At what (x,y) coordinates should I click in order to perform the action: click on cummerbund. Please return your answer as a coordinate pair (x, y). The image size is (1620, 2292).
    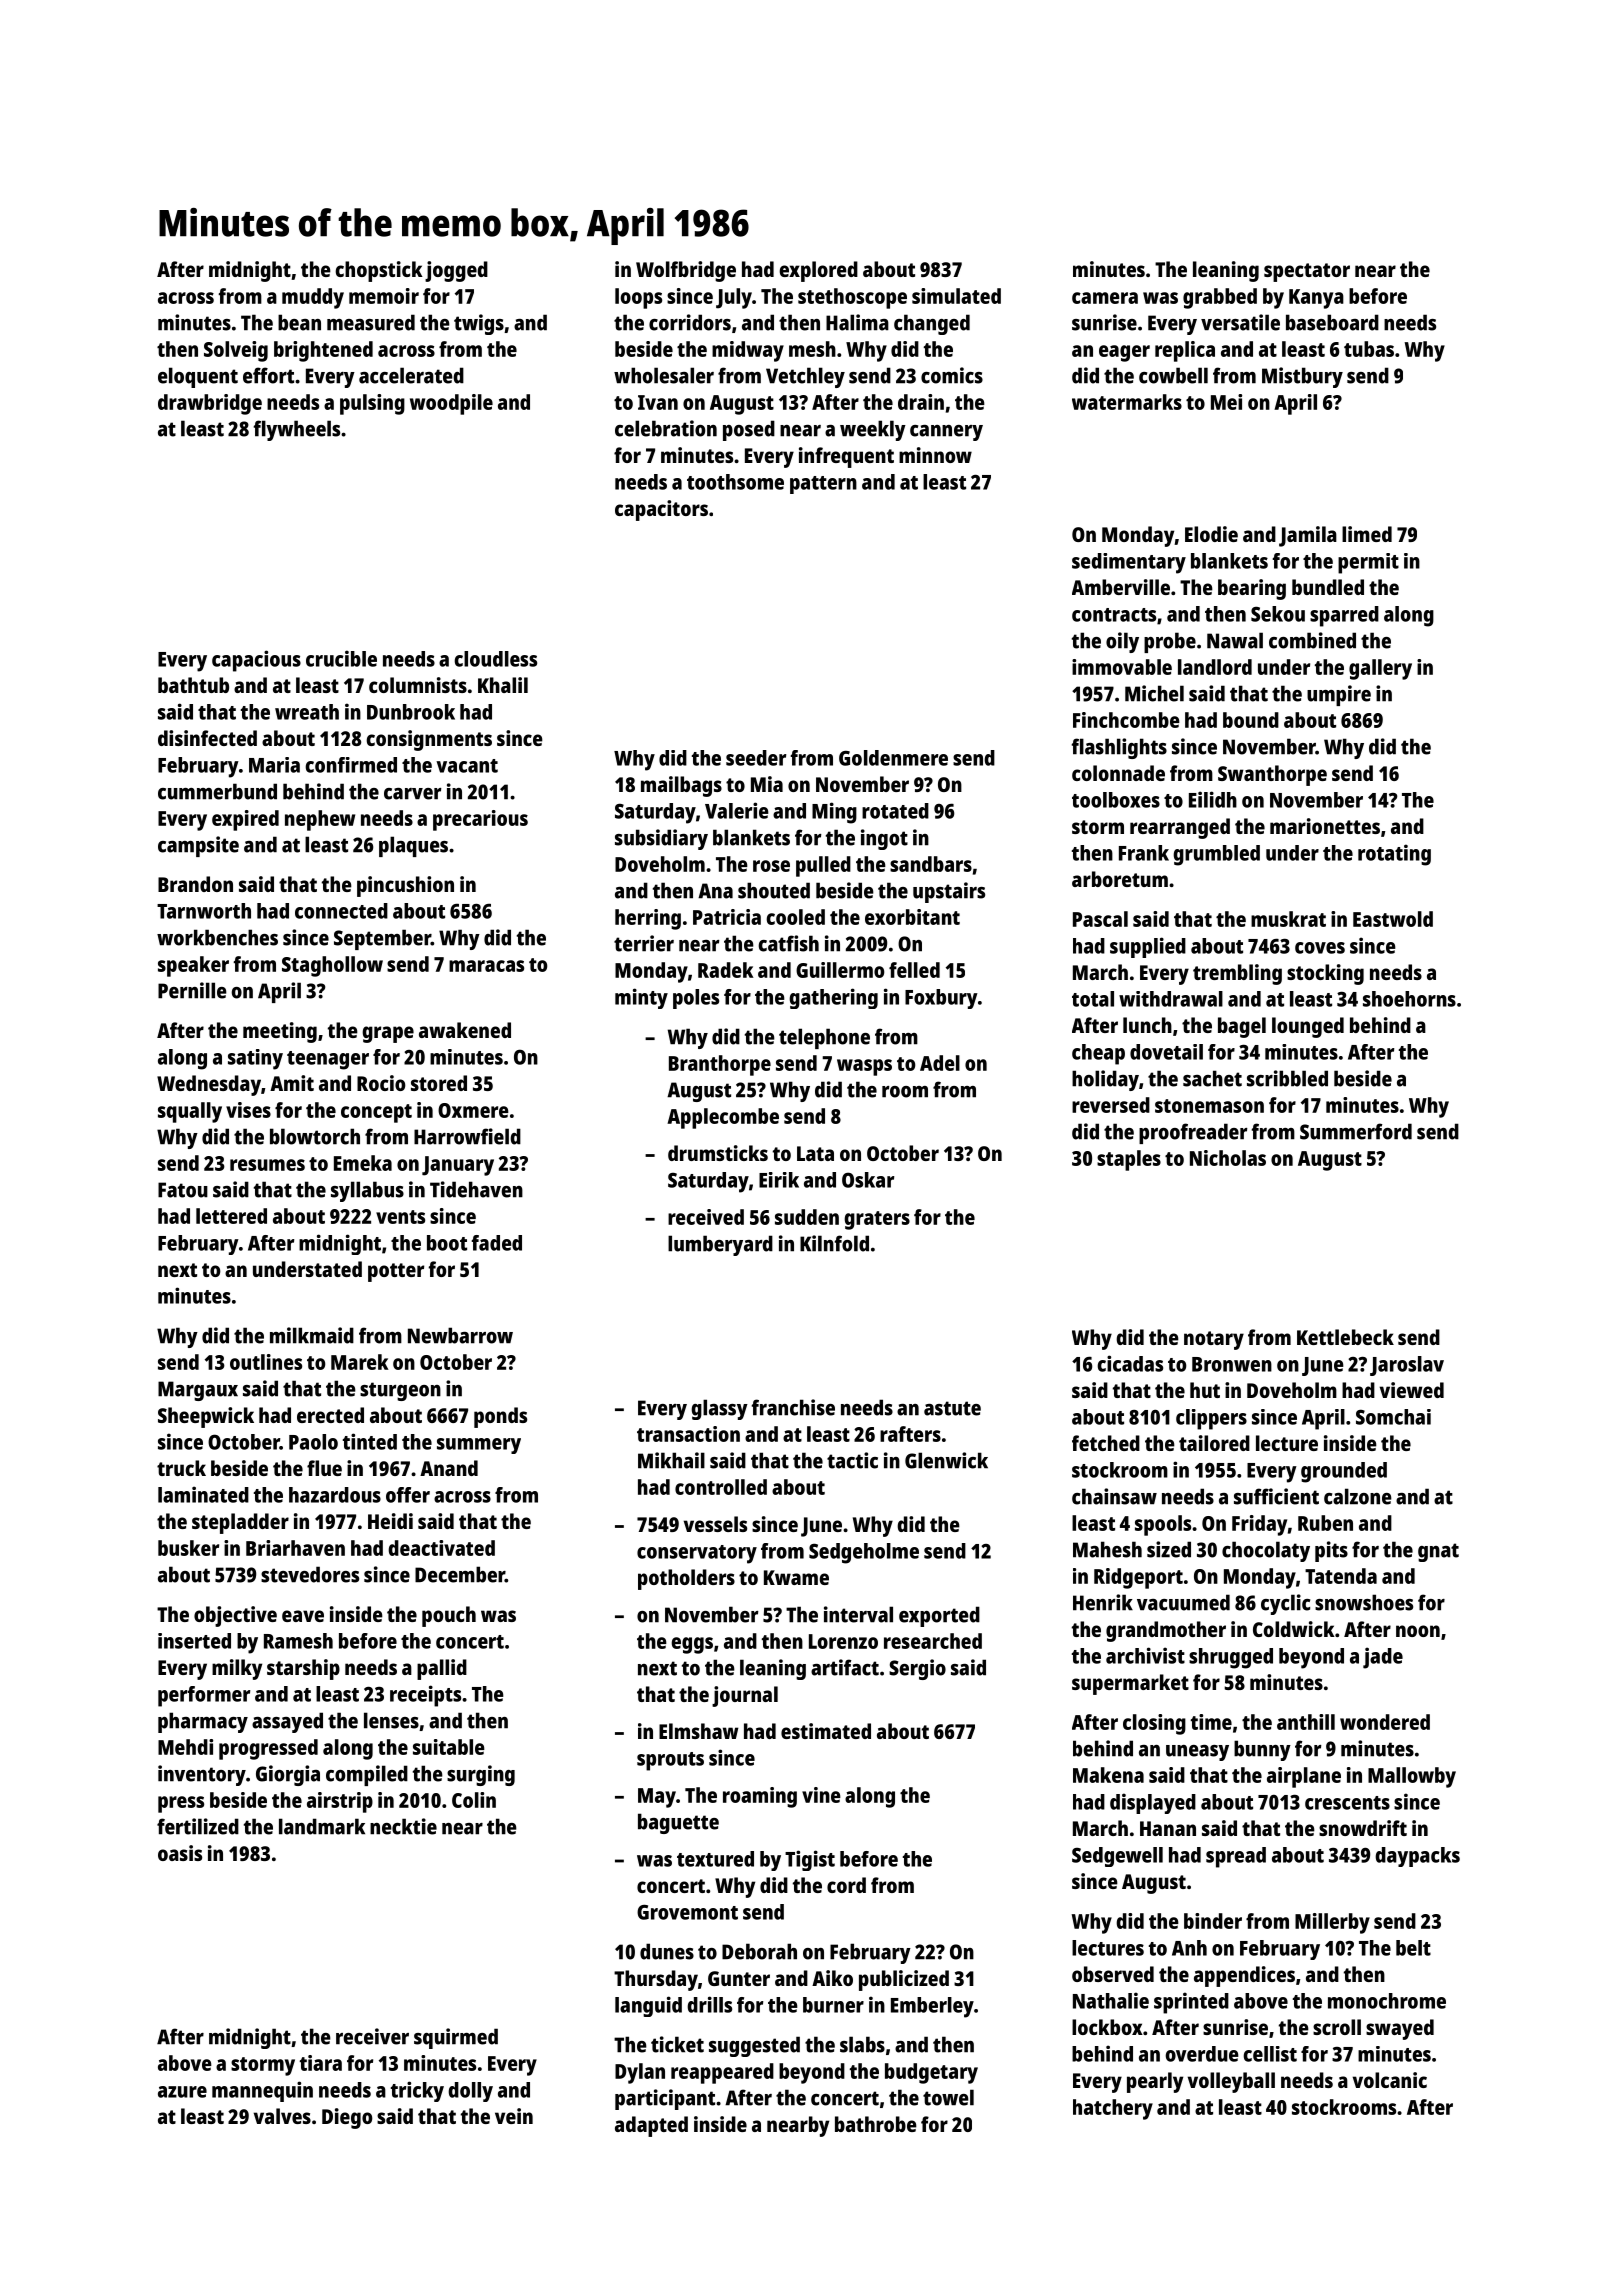
    Looking at the image, I should click on (217, 791).
